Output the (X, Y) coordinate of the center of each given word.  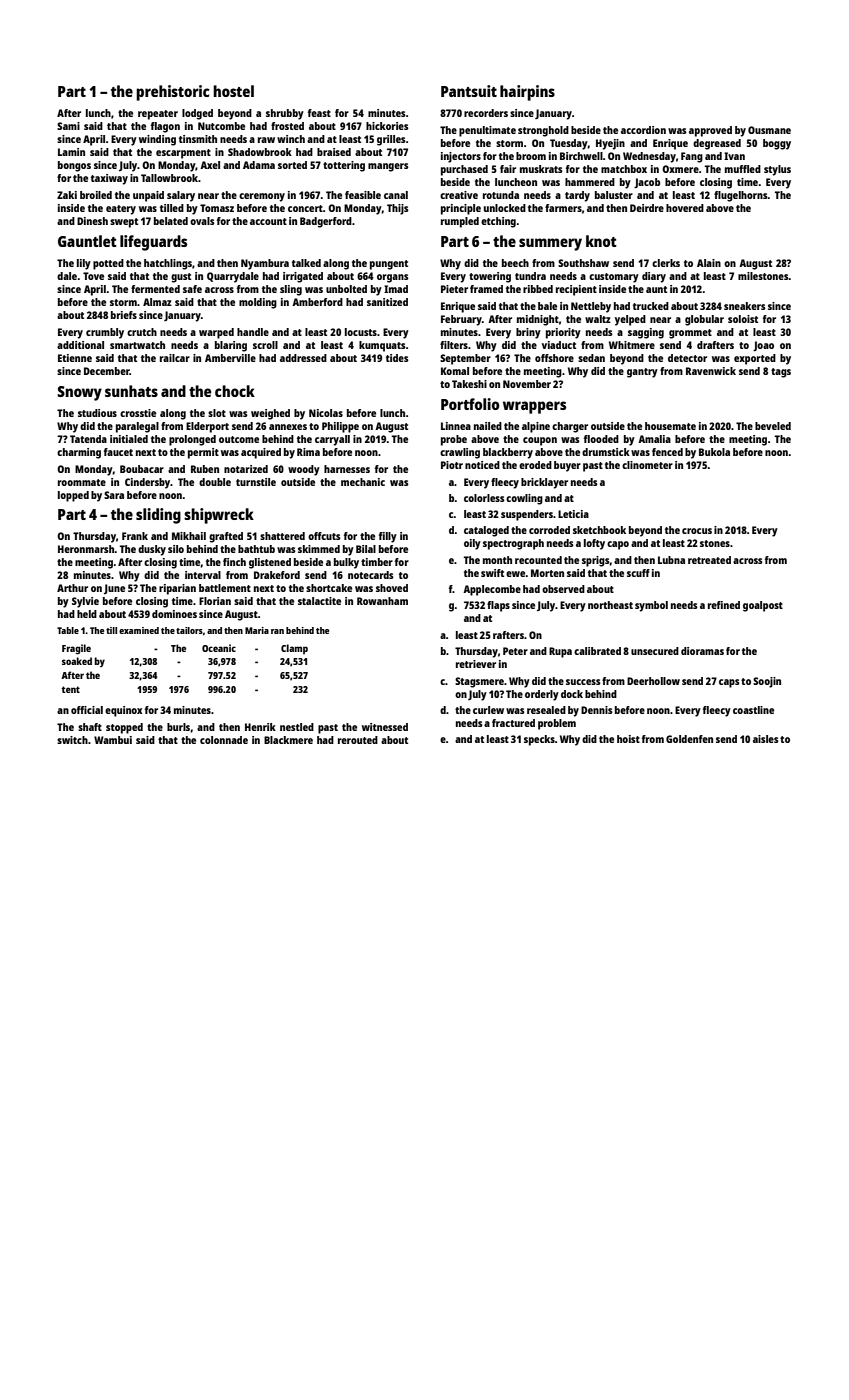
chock (235, 391)
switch (72, 740)
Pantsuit (469, 91)
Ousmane (769, 130)
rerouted (358, 740)
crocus (697, 531)
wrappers (534, 407)
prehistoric (173, 93)
